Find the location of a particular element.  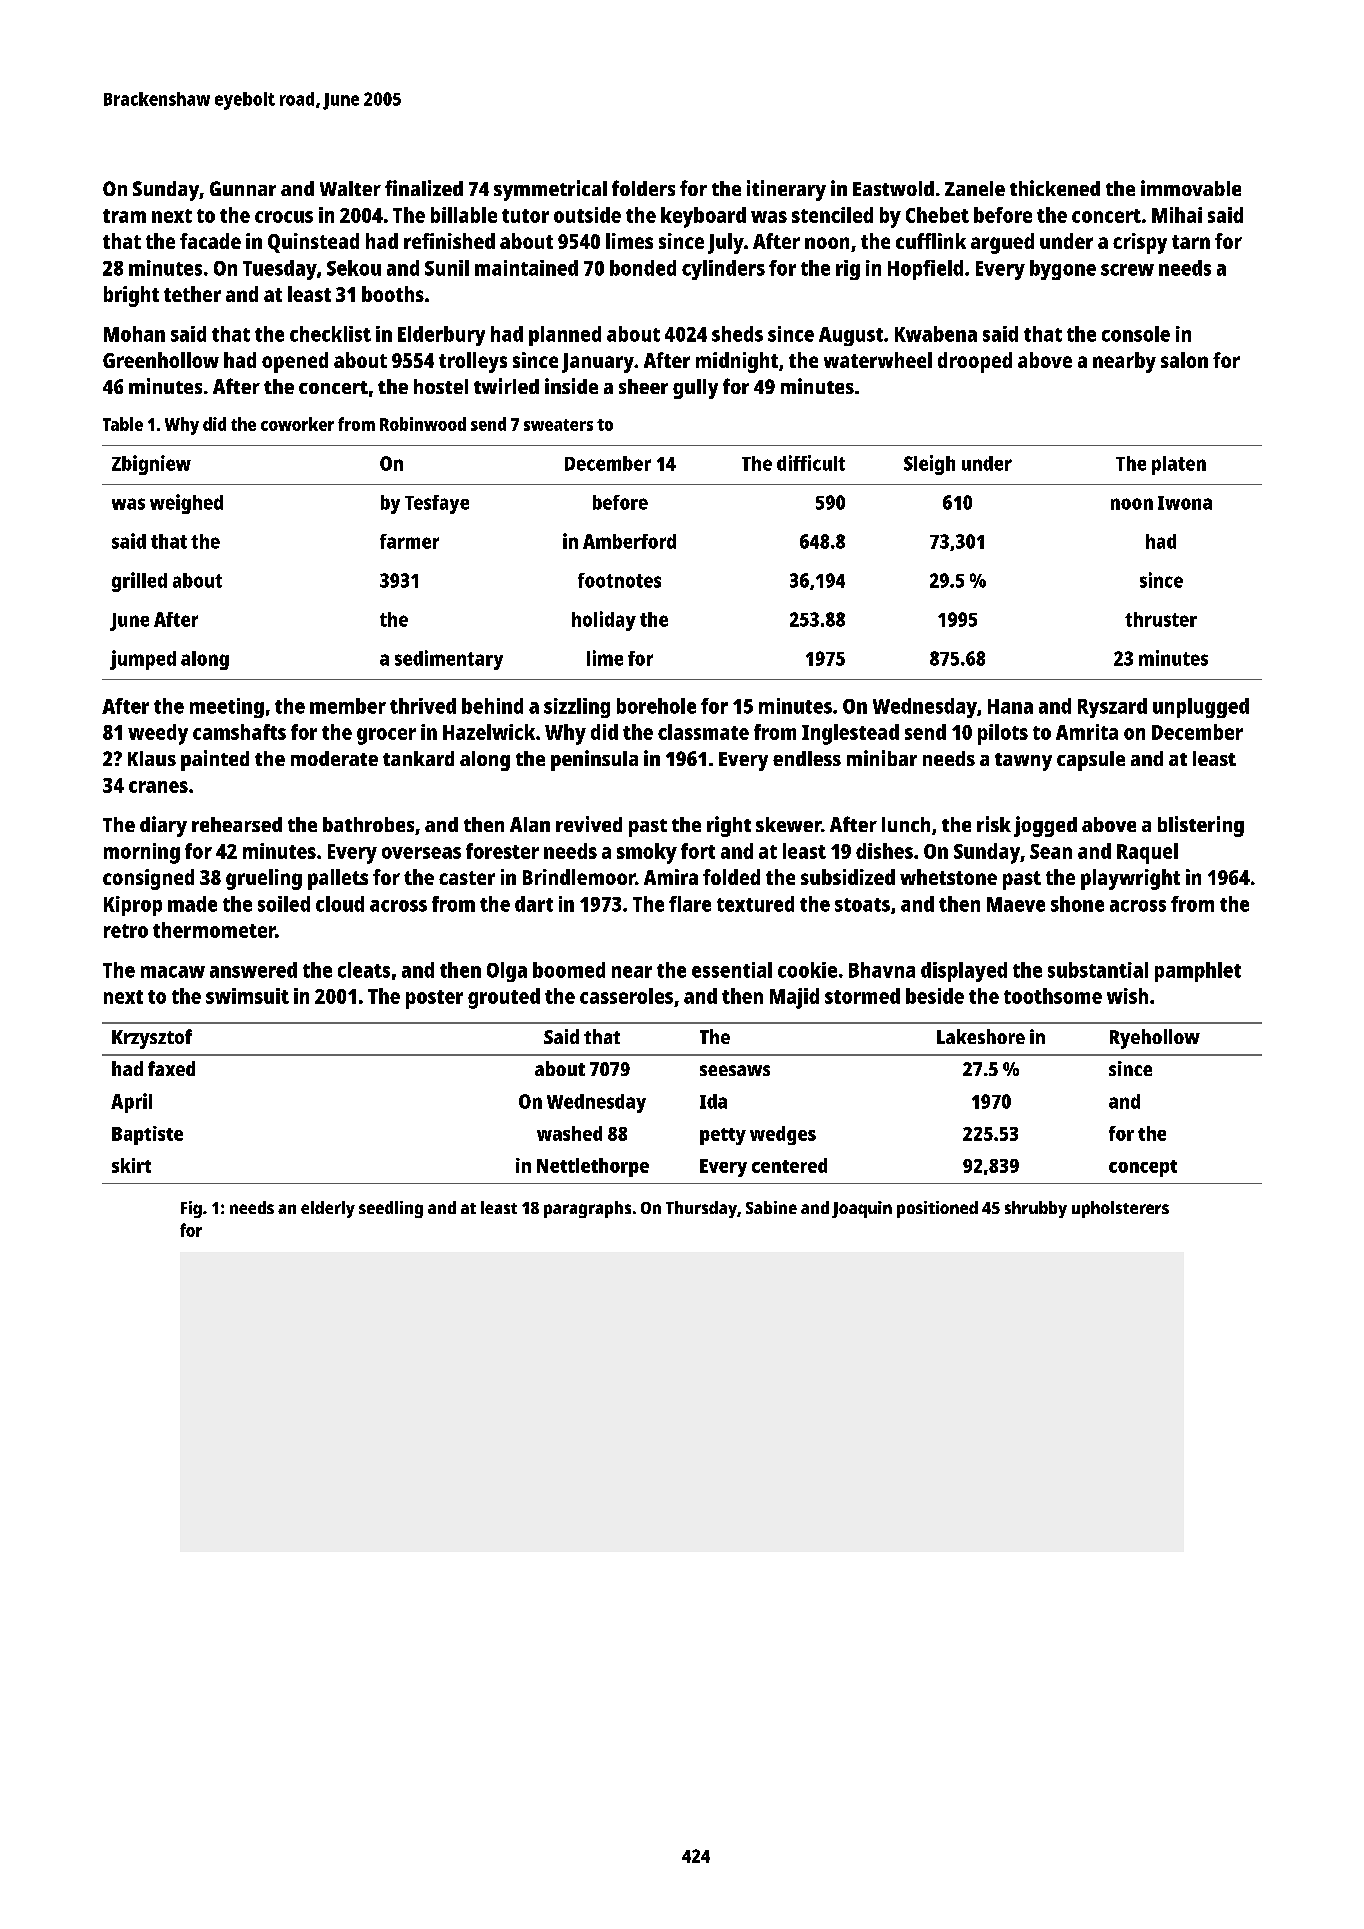

April is located at coordinates (131, 1103).
